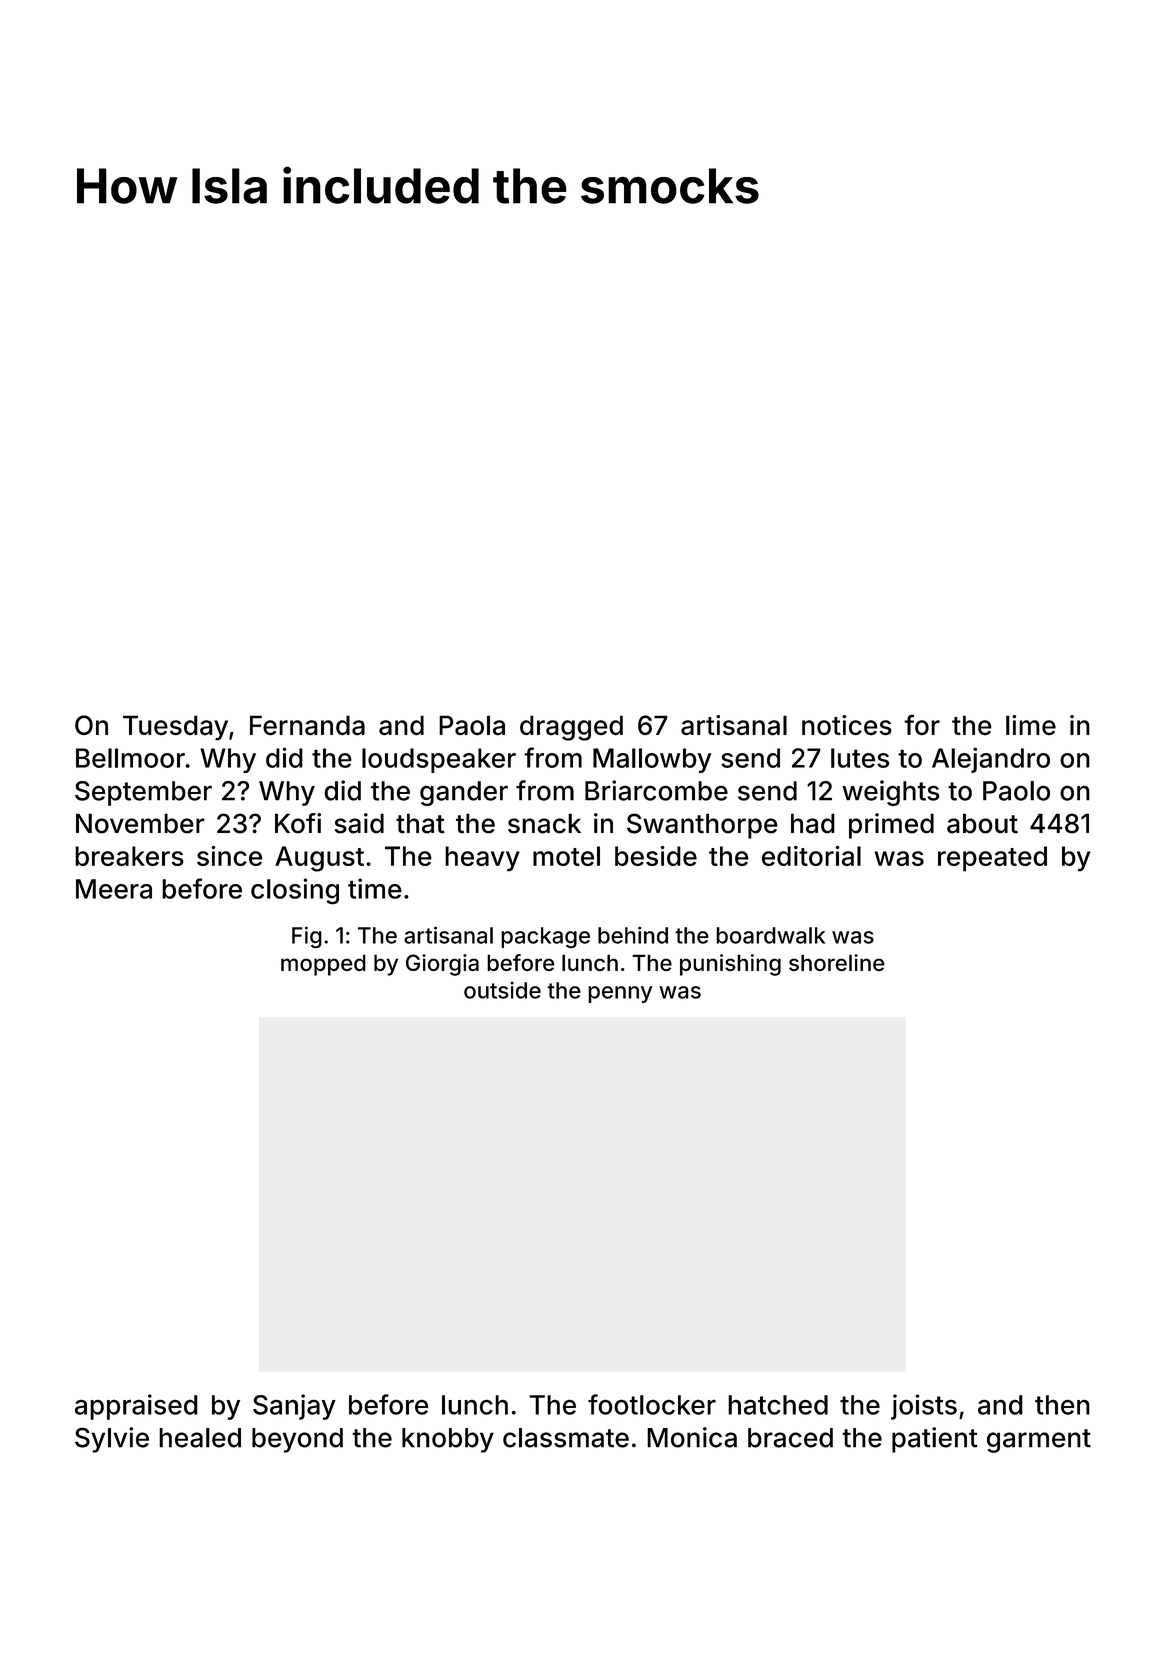  Describe the element at coordinates (891, 793) in the screenshot. I see `weights` at that location.
